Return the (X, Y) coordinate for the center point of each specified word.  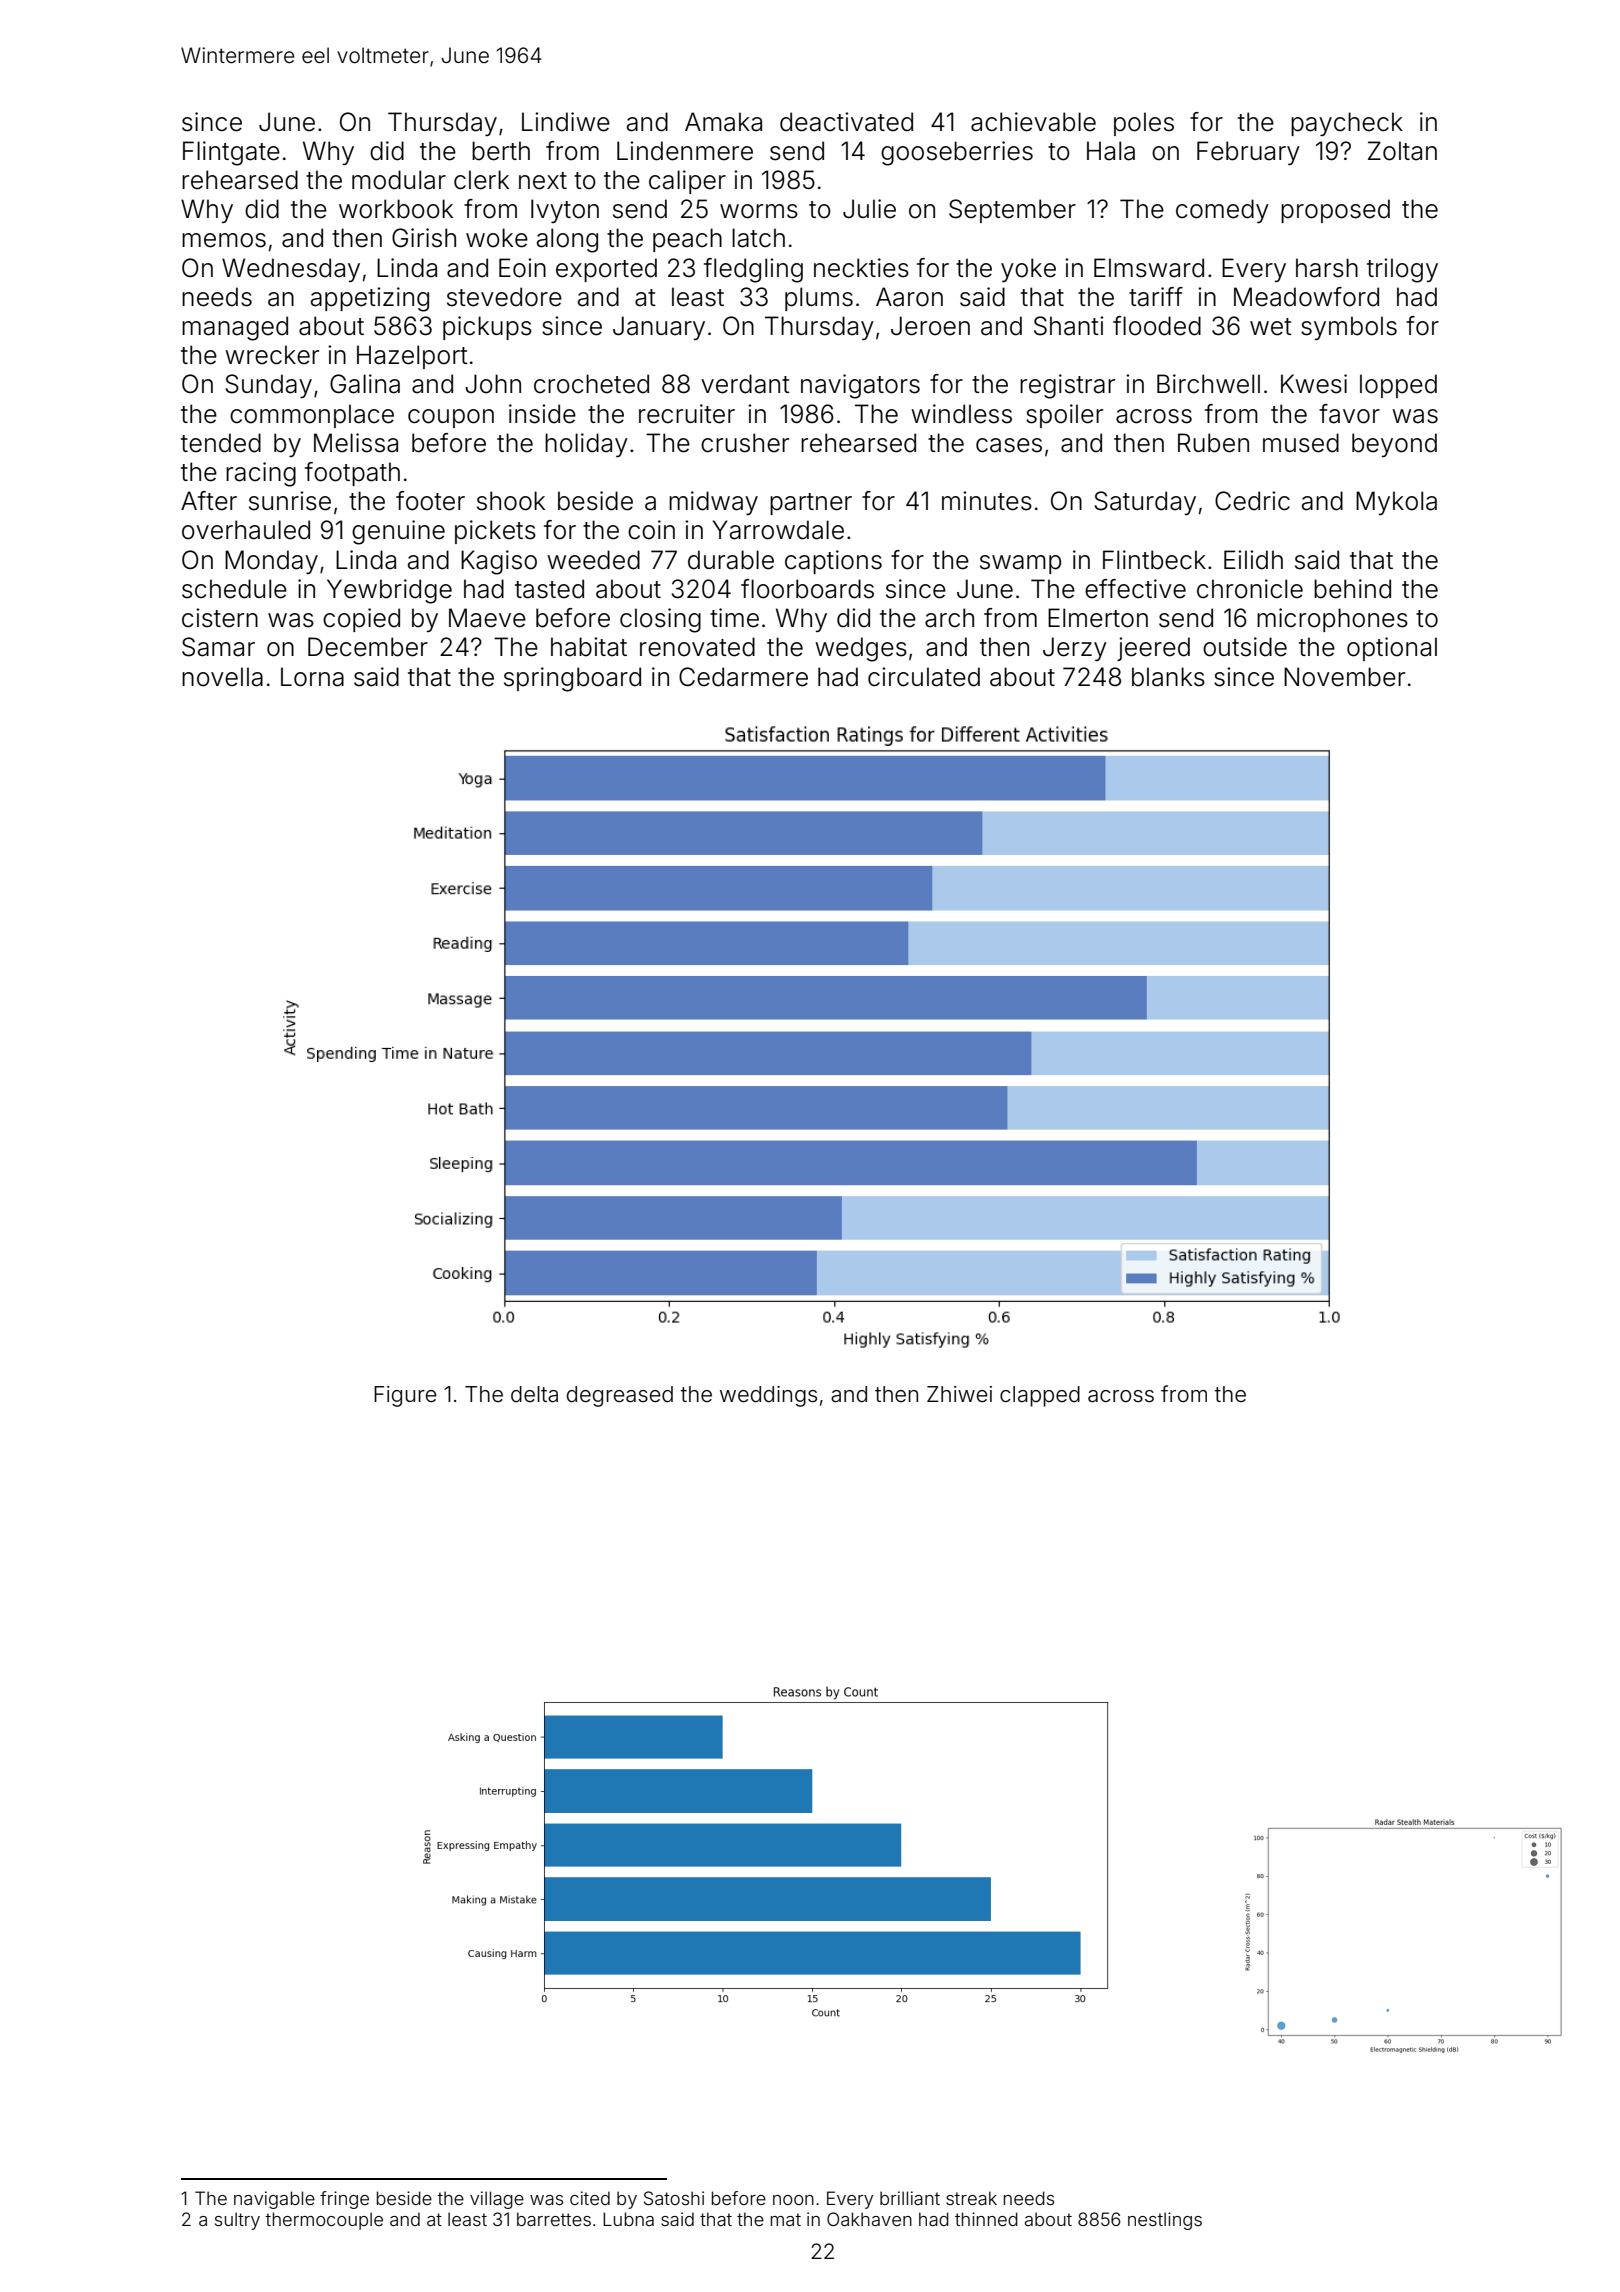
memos (224, 240)
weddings (768, 1396)
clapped (1040, 1396)
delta (534, 1394)
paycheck (1347, 124)
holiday (586, 445)
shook (511, 501)
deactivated (846, 122)
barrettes (554, 2219)
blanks (1168, 677)
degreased (620, 1396)
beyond (1394, 445)
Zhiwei (959, 1394)
